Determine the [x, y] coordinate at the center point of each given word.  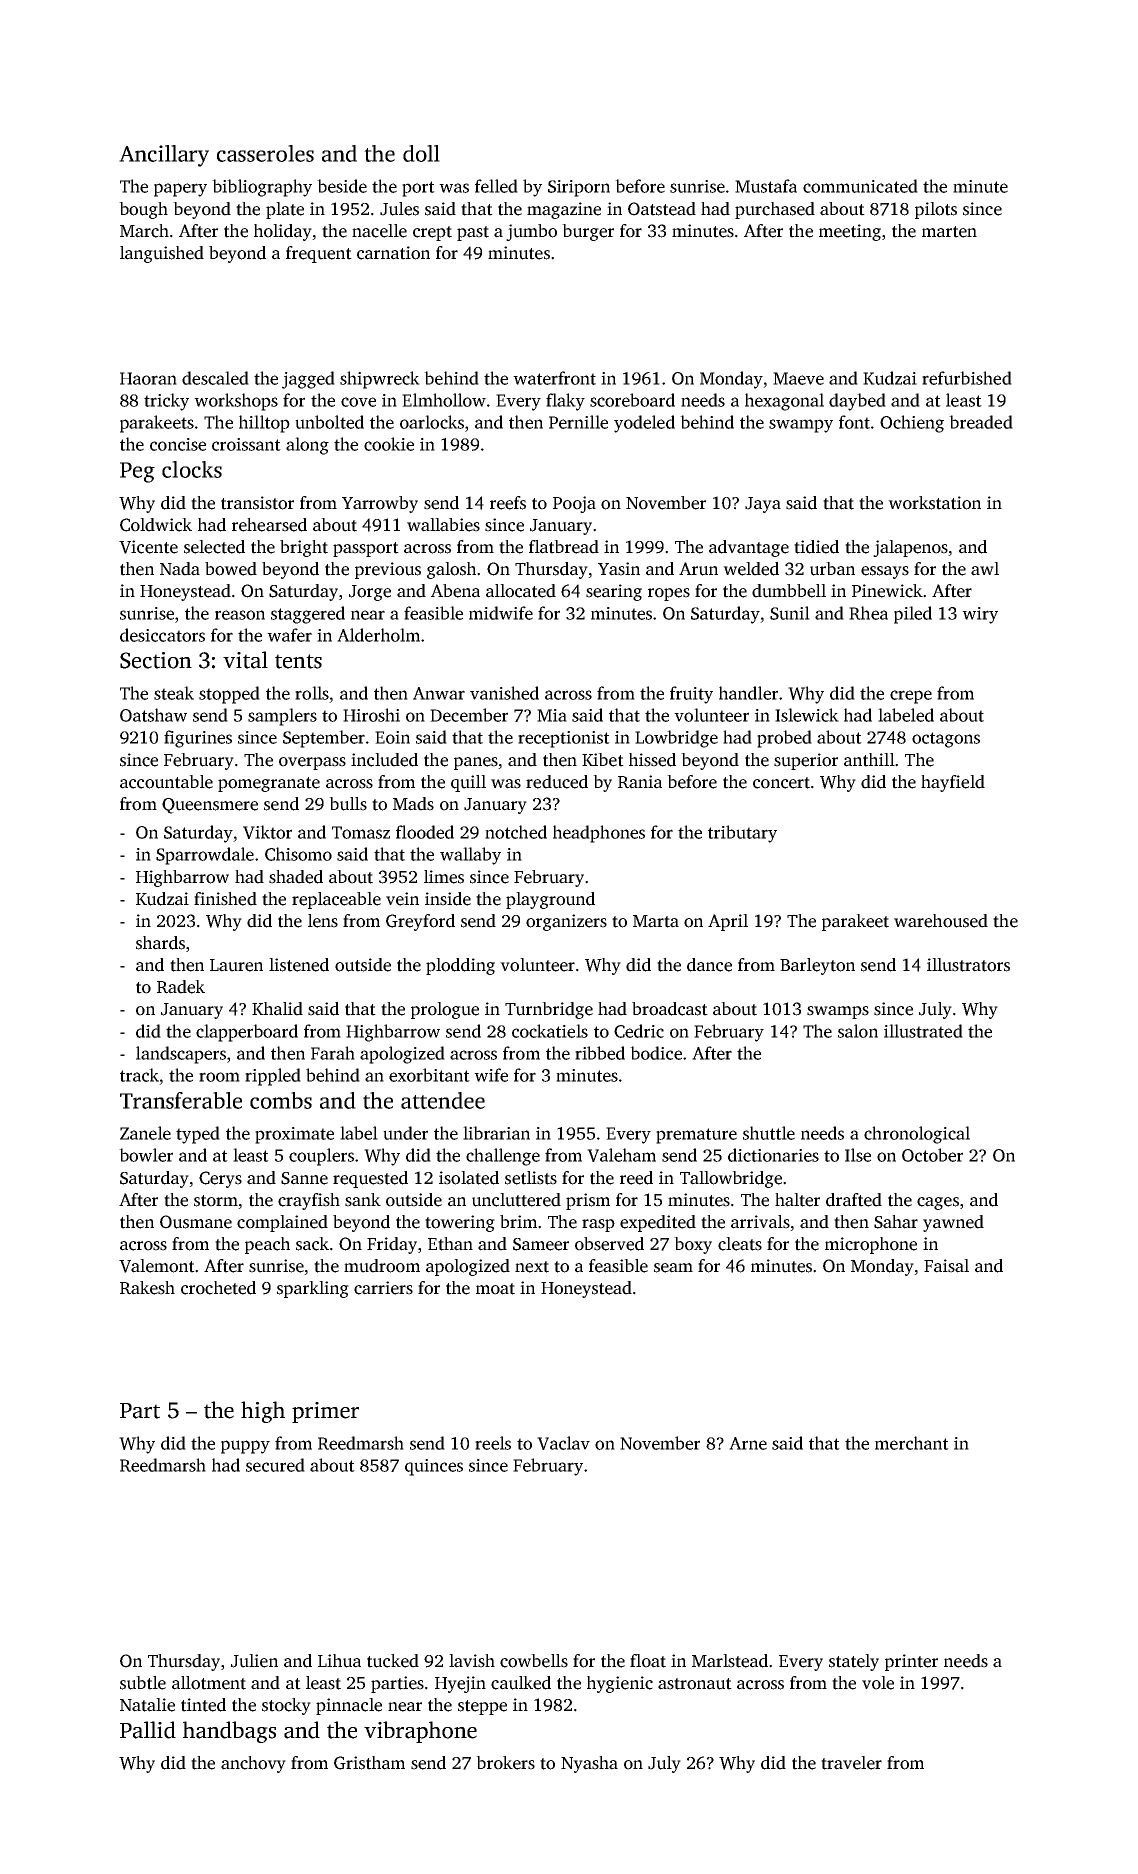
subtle [143, 1683]
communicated [860, 186]
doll [421, 153]
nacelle [379, 231]
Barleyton [817, 966]
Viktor [267, 832]
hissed [652, 760]
